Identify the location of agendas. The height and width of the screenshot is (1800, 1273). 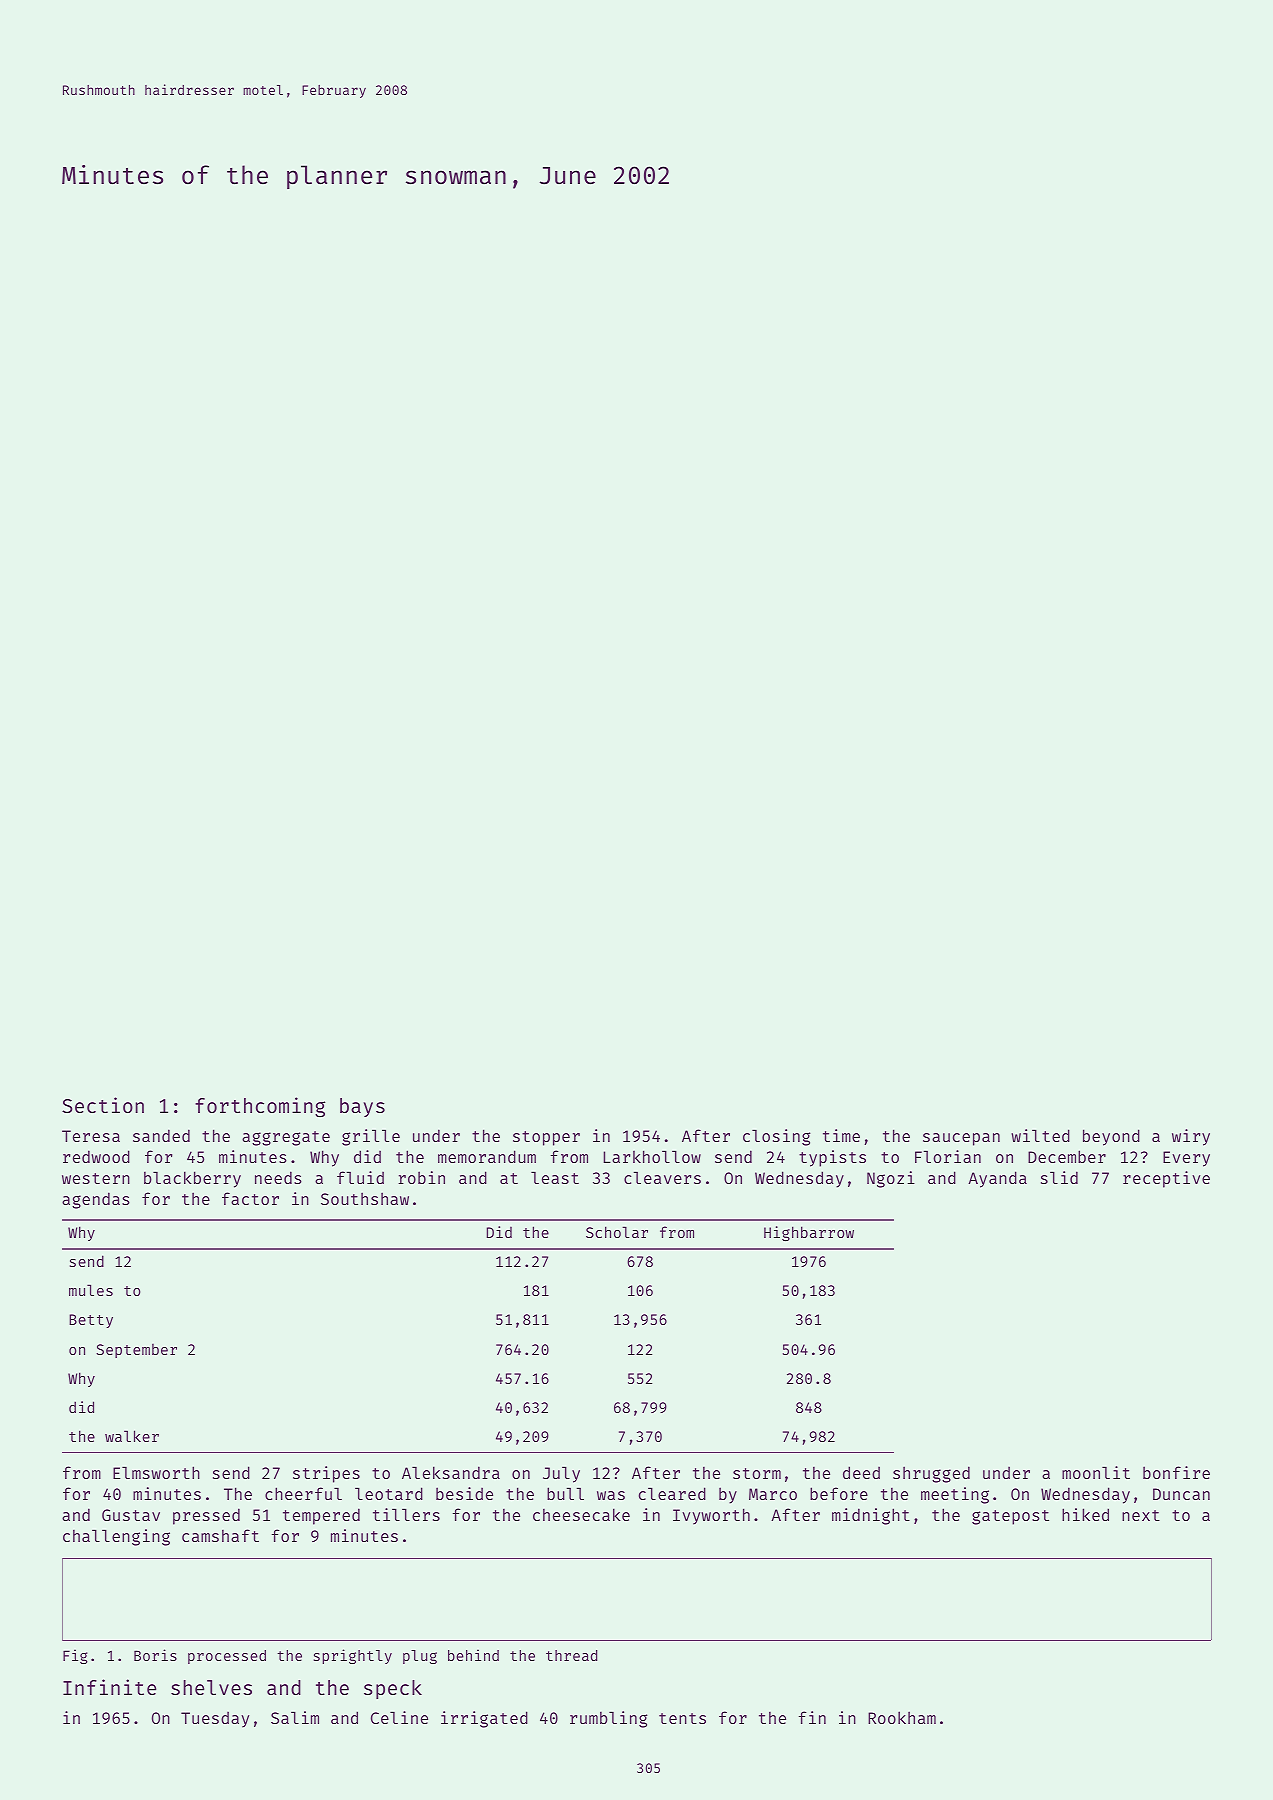
(96, 1200).
